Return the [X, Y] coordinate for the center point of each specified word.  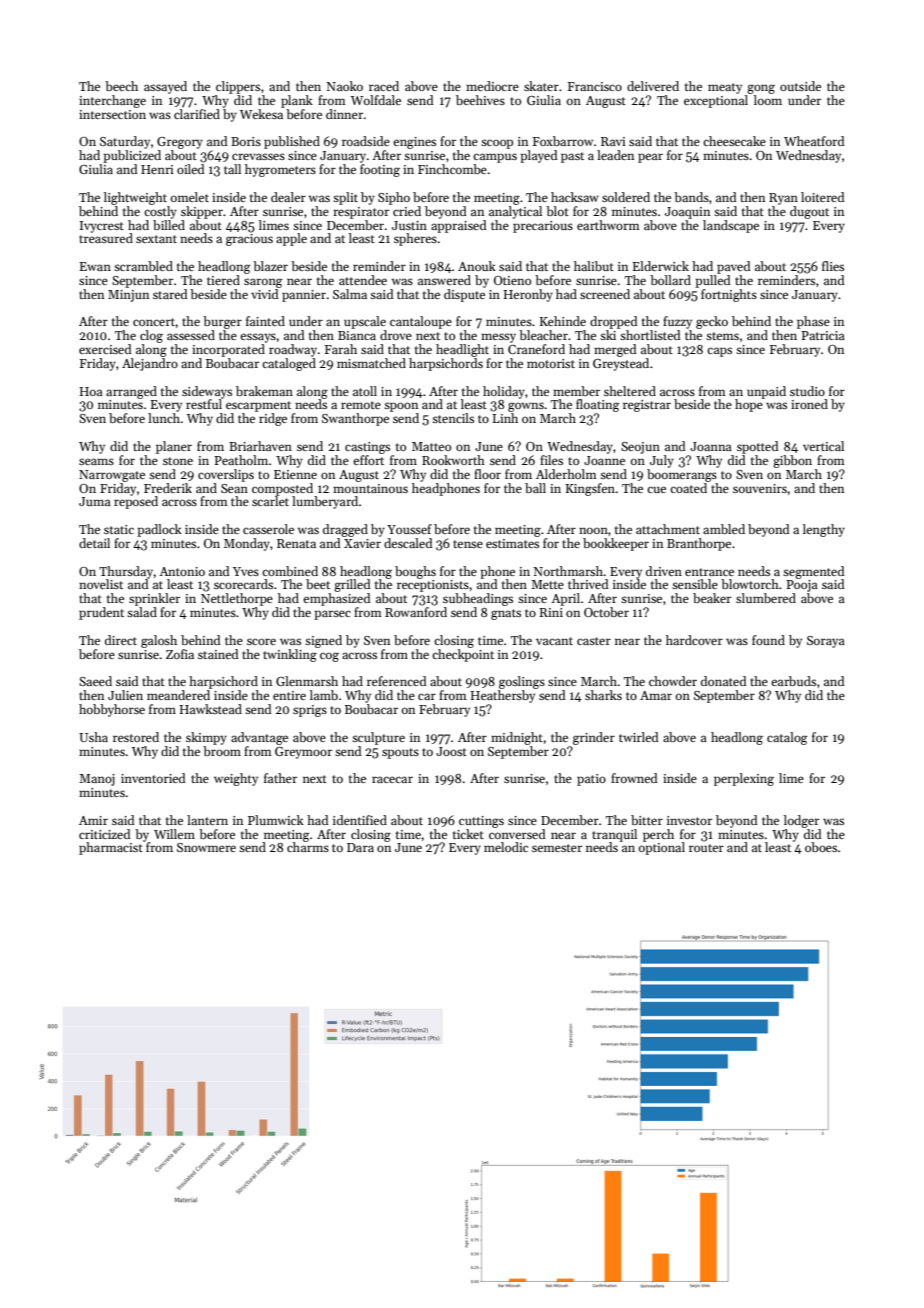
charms [308, 847]
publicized [132, 156]
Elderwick [661, 266]
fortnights [729, 295]
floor [487, 474]
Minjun [128, 296]
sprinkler [154, 599]
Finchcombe [452, 169]
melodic [506, 847]
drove [396, 335]
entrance [709, 572]
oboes [821, 847]
